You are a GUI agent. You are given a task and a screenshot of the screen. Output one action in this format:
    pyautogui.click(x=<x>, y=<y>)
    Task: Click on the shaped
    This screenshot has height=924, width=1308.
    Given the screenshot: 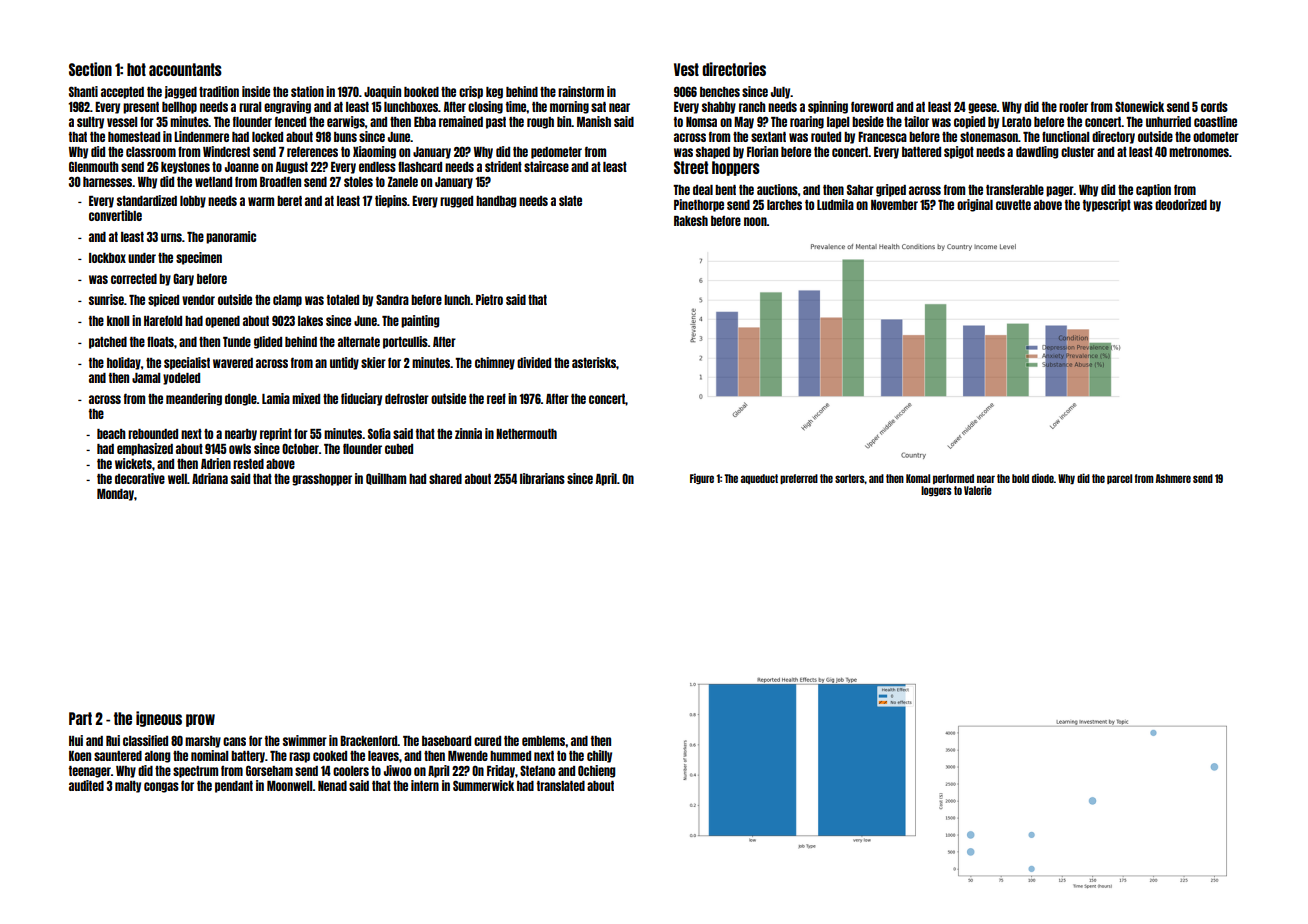 What is the action you would take?
    pyautogui.click(x=713, y=153)
